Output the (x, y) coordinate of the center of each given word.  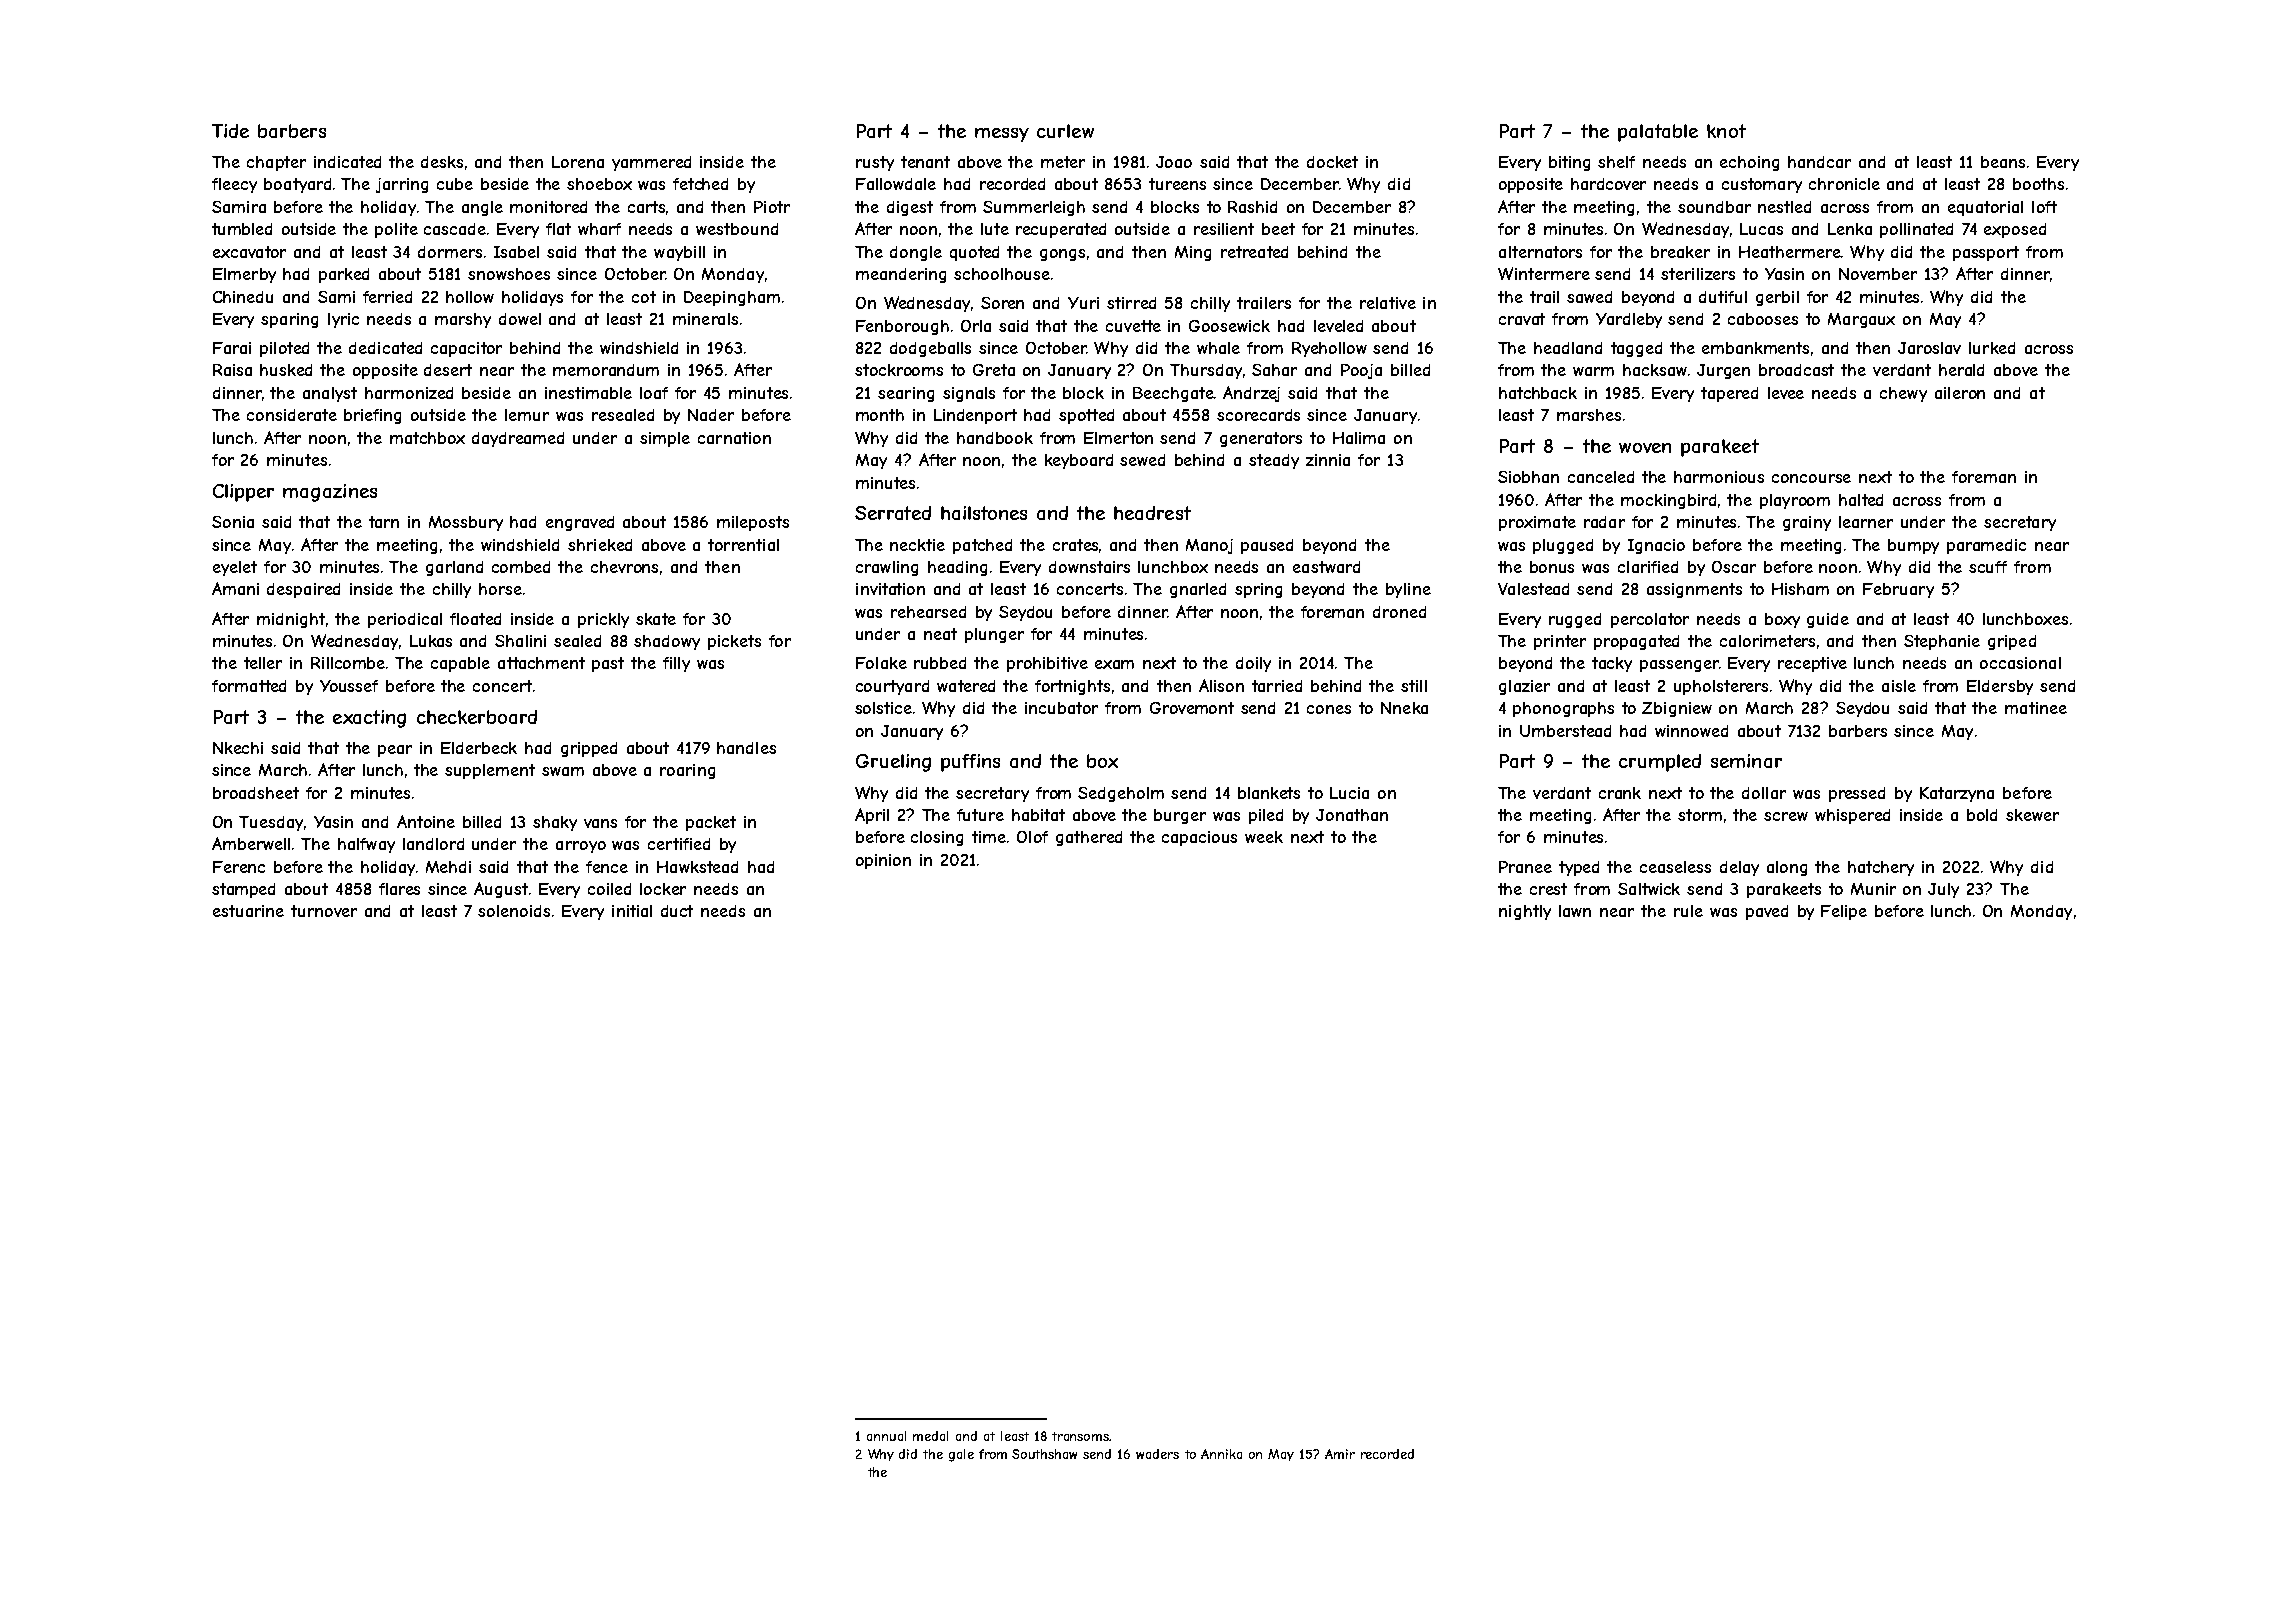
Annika (1221, 1454)
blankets (1269, 793)
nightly (1525, 912)
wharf (599, 229)
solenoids (514, 911)
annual (886, 1436)
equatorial (1985, 208)
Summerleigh (1034, 208)
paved (1767, 912)
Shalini (520, 641)
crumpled (1660, 763)
